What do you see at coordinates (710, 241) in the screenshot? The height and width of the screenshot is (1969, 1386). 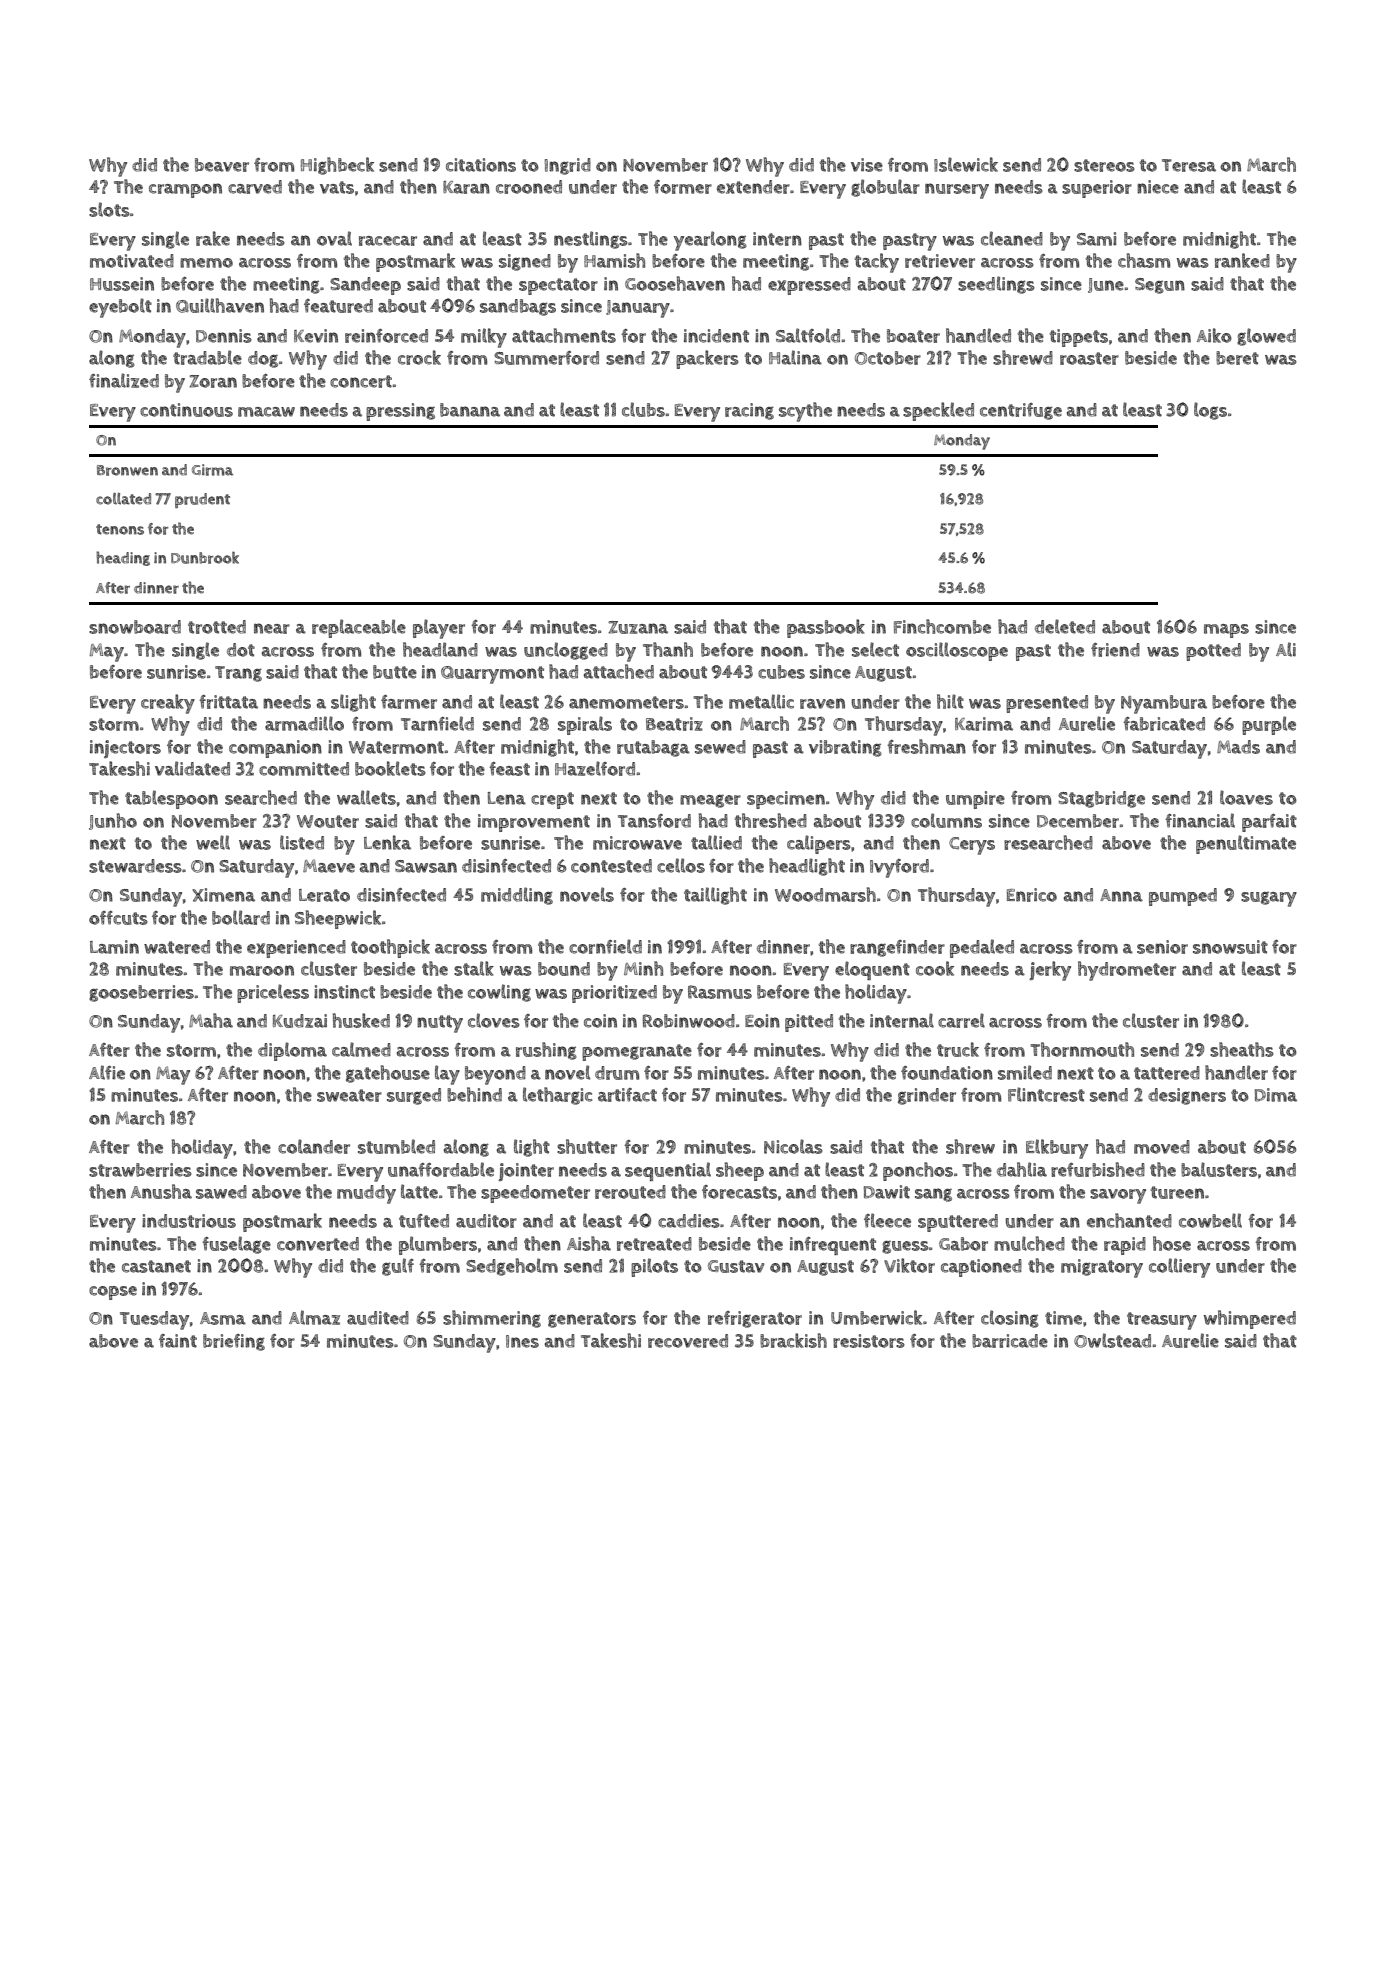 I see `yearlong` at bounding box center [710, 241].
